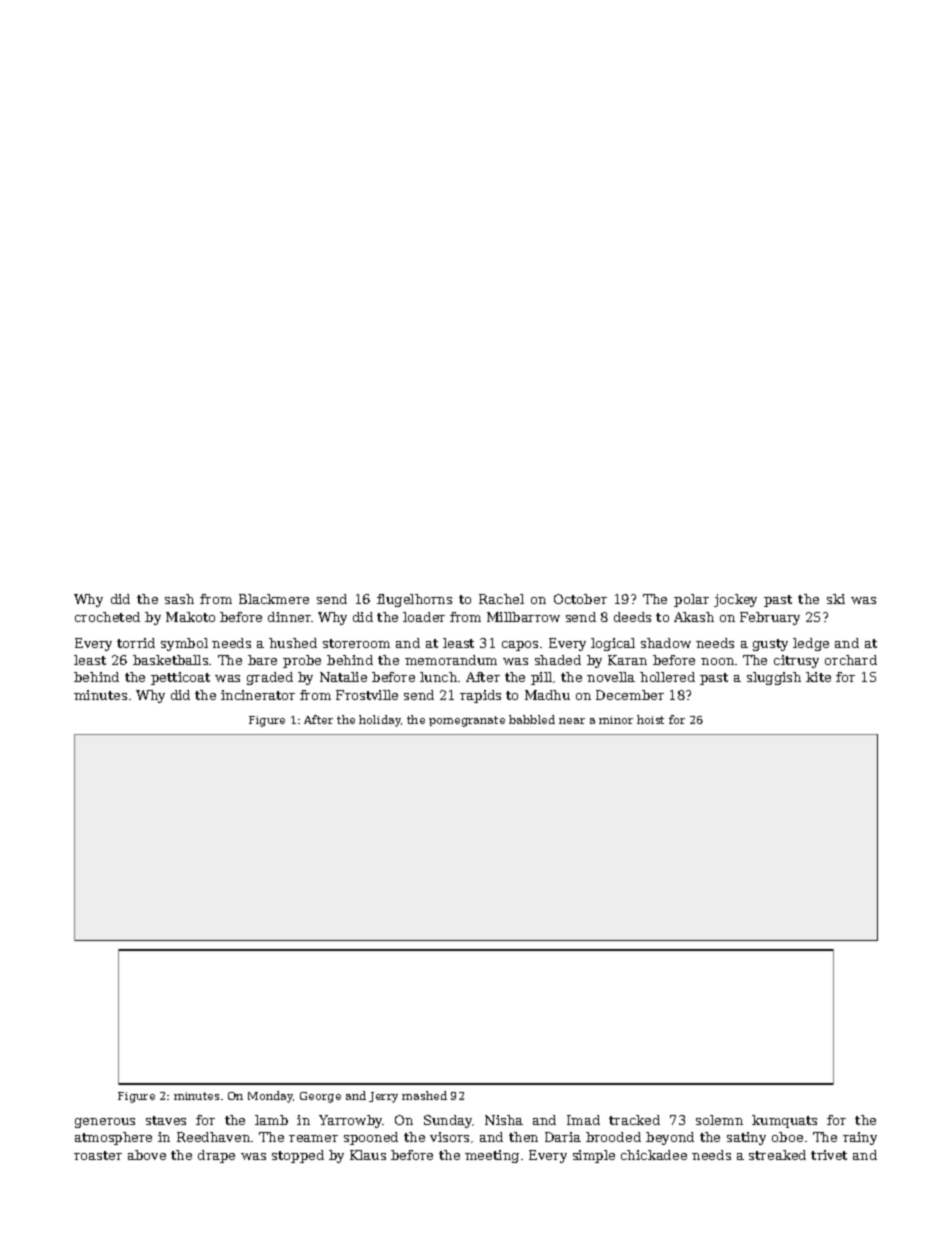  I want to click on holiday, so click(380, 721).
